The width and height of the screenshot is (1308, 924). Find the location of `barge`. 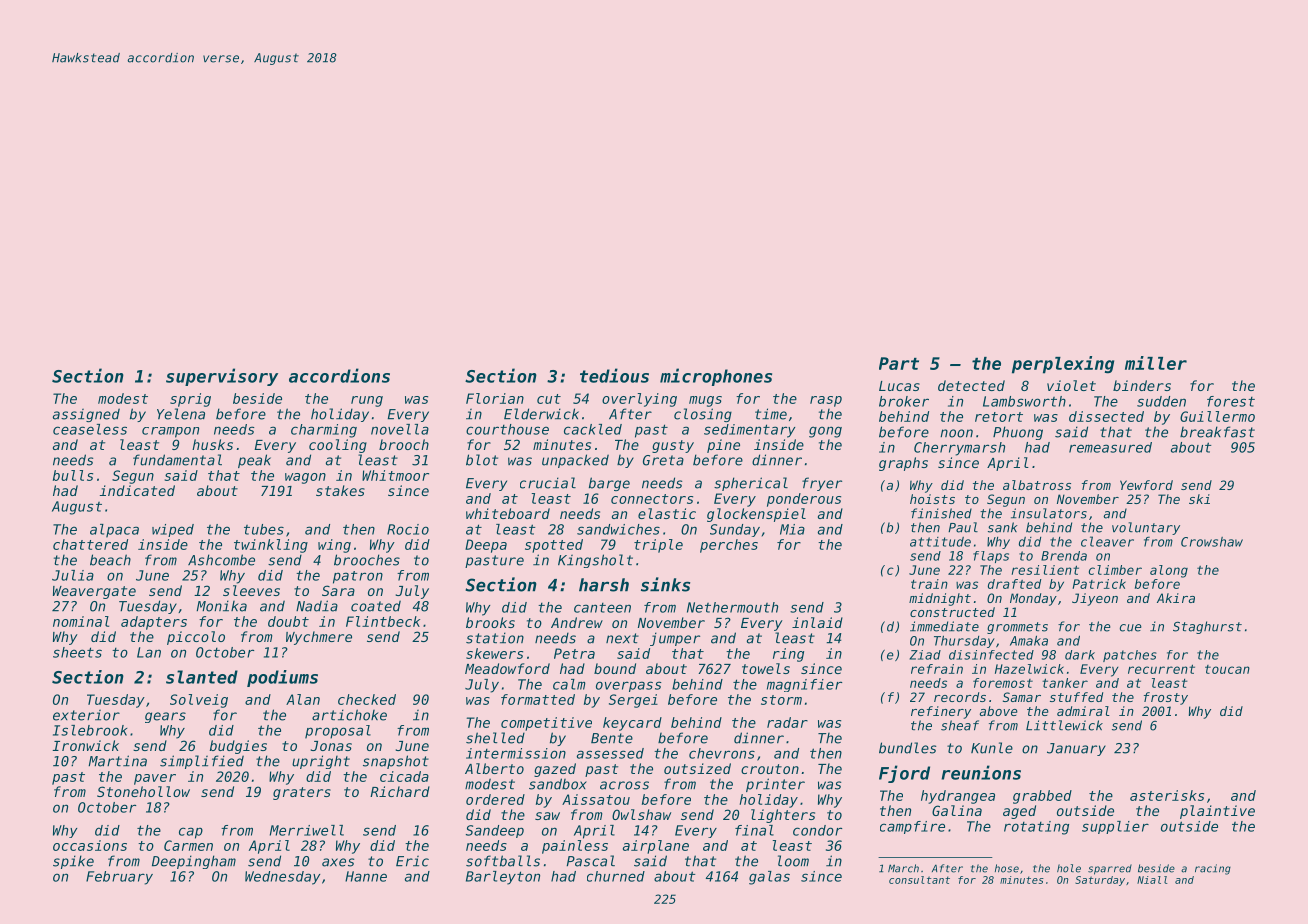

barge is located at coordinates (609, 484).
